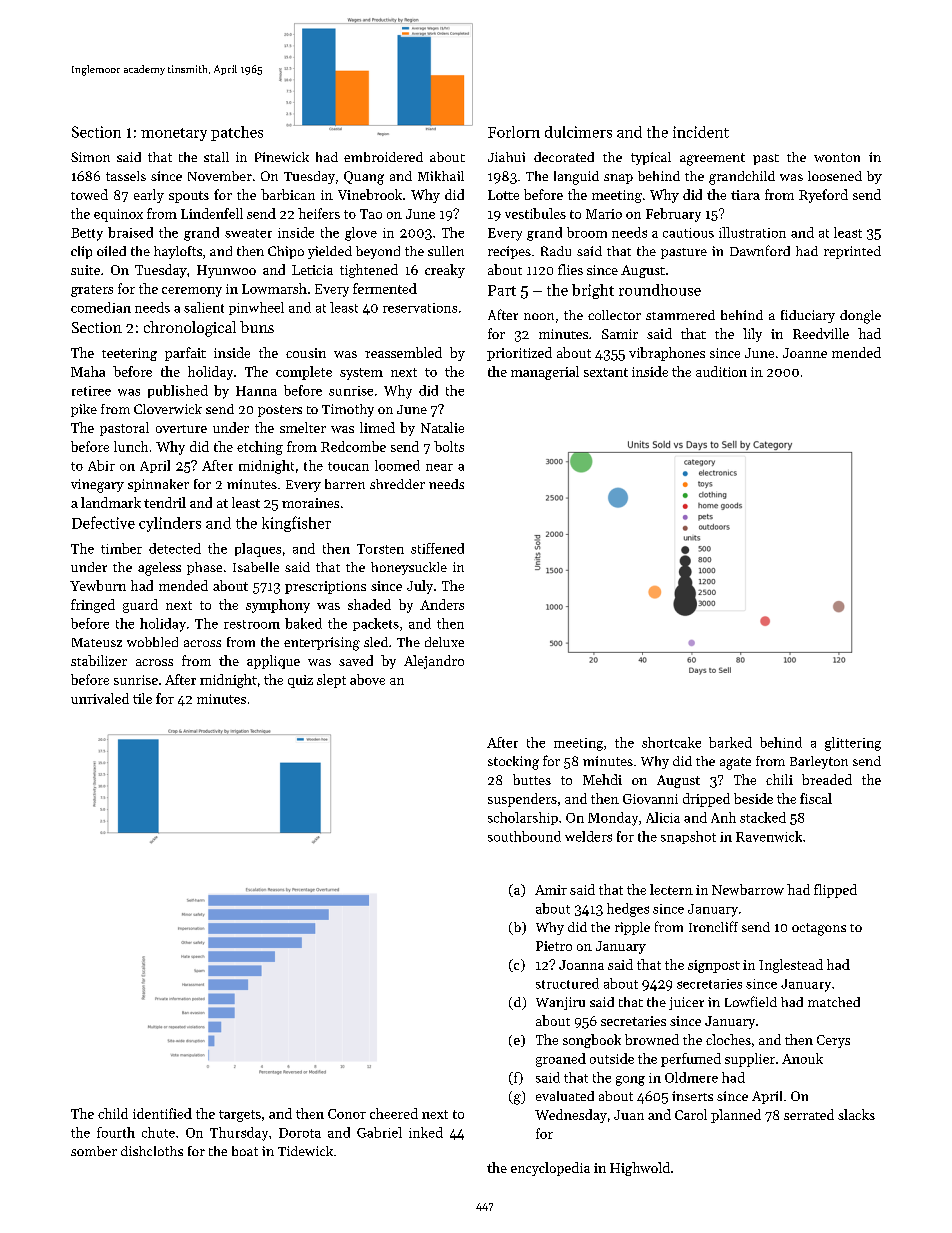 This image has width=952, height=1233. I want to click on somber, so click(94, 1151).
